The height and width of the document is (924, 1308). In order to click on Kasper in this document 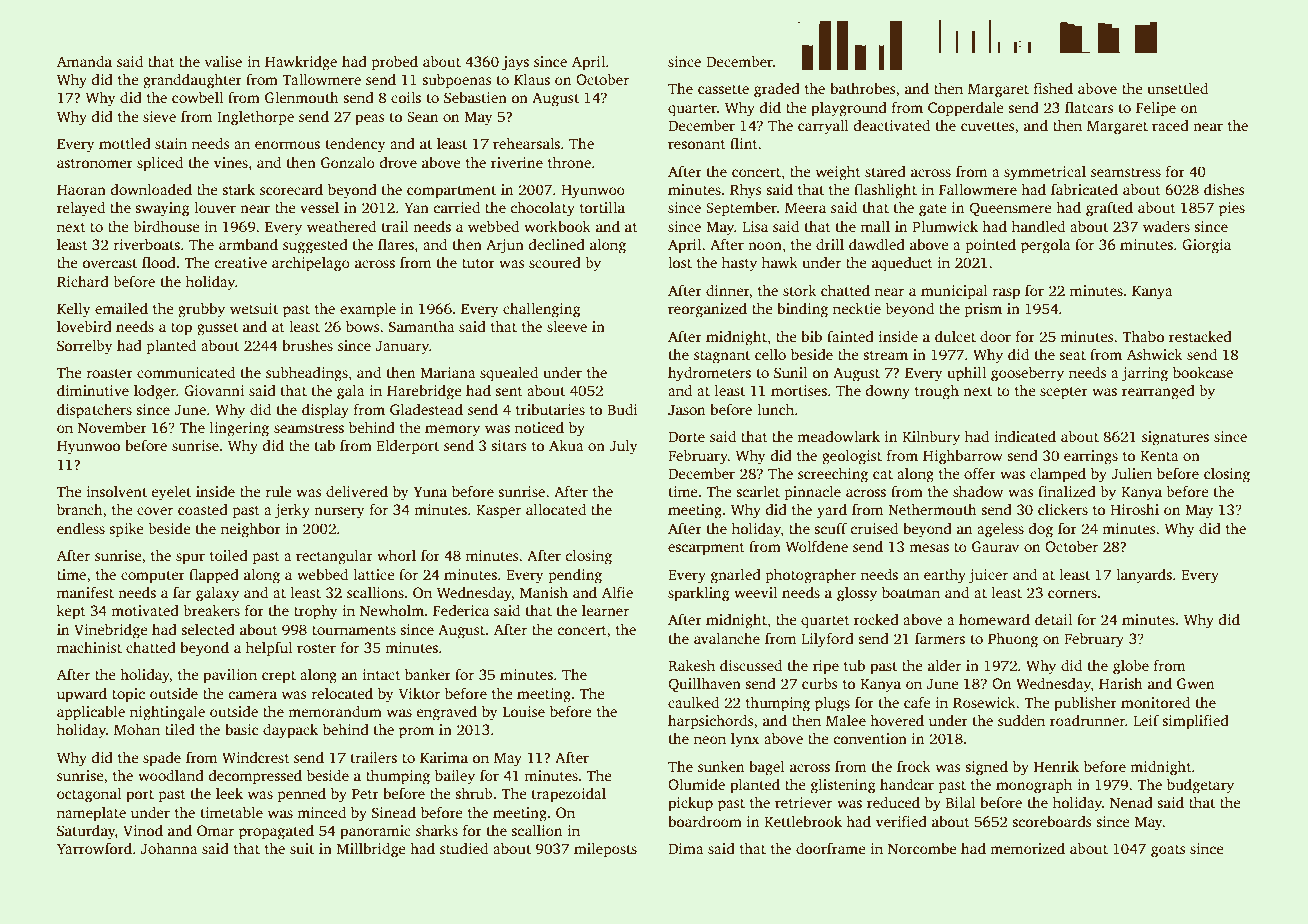, I will do `click(498, 512)`.
